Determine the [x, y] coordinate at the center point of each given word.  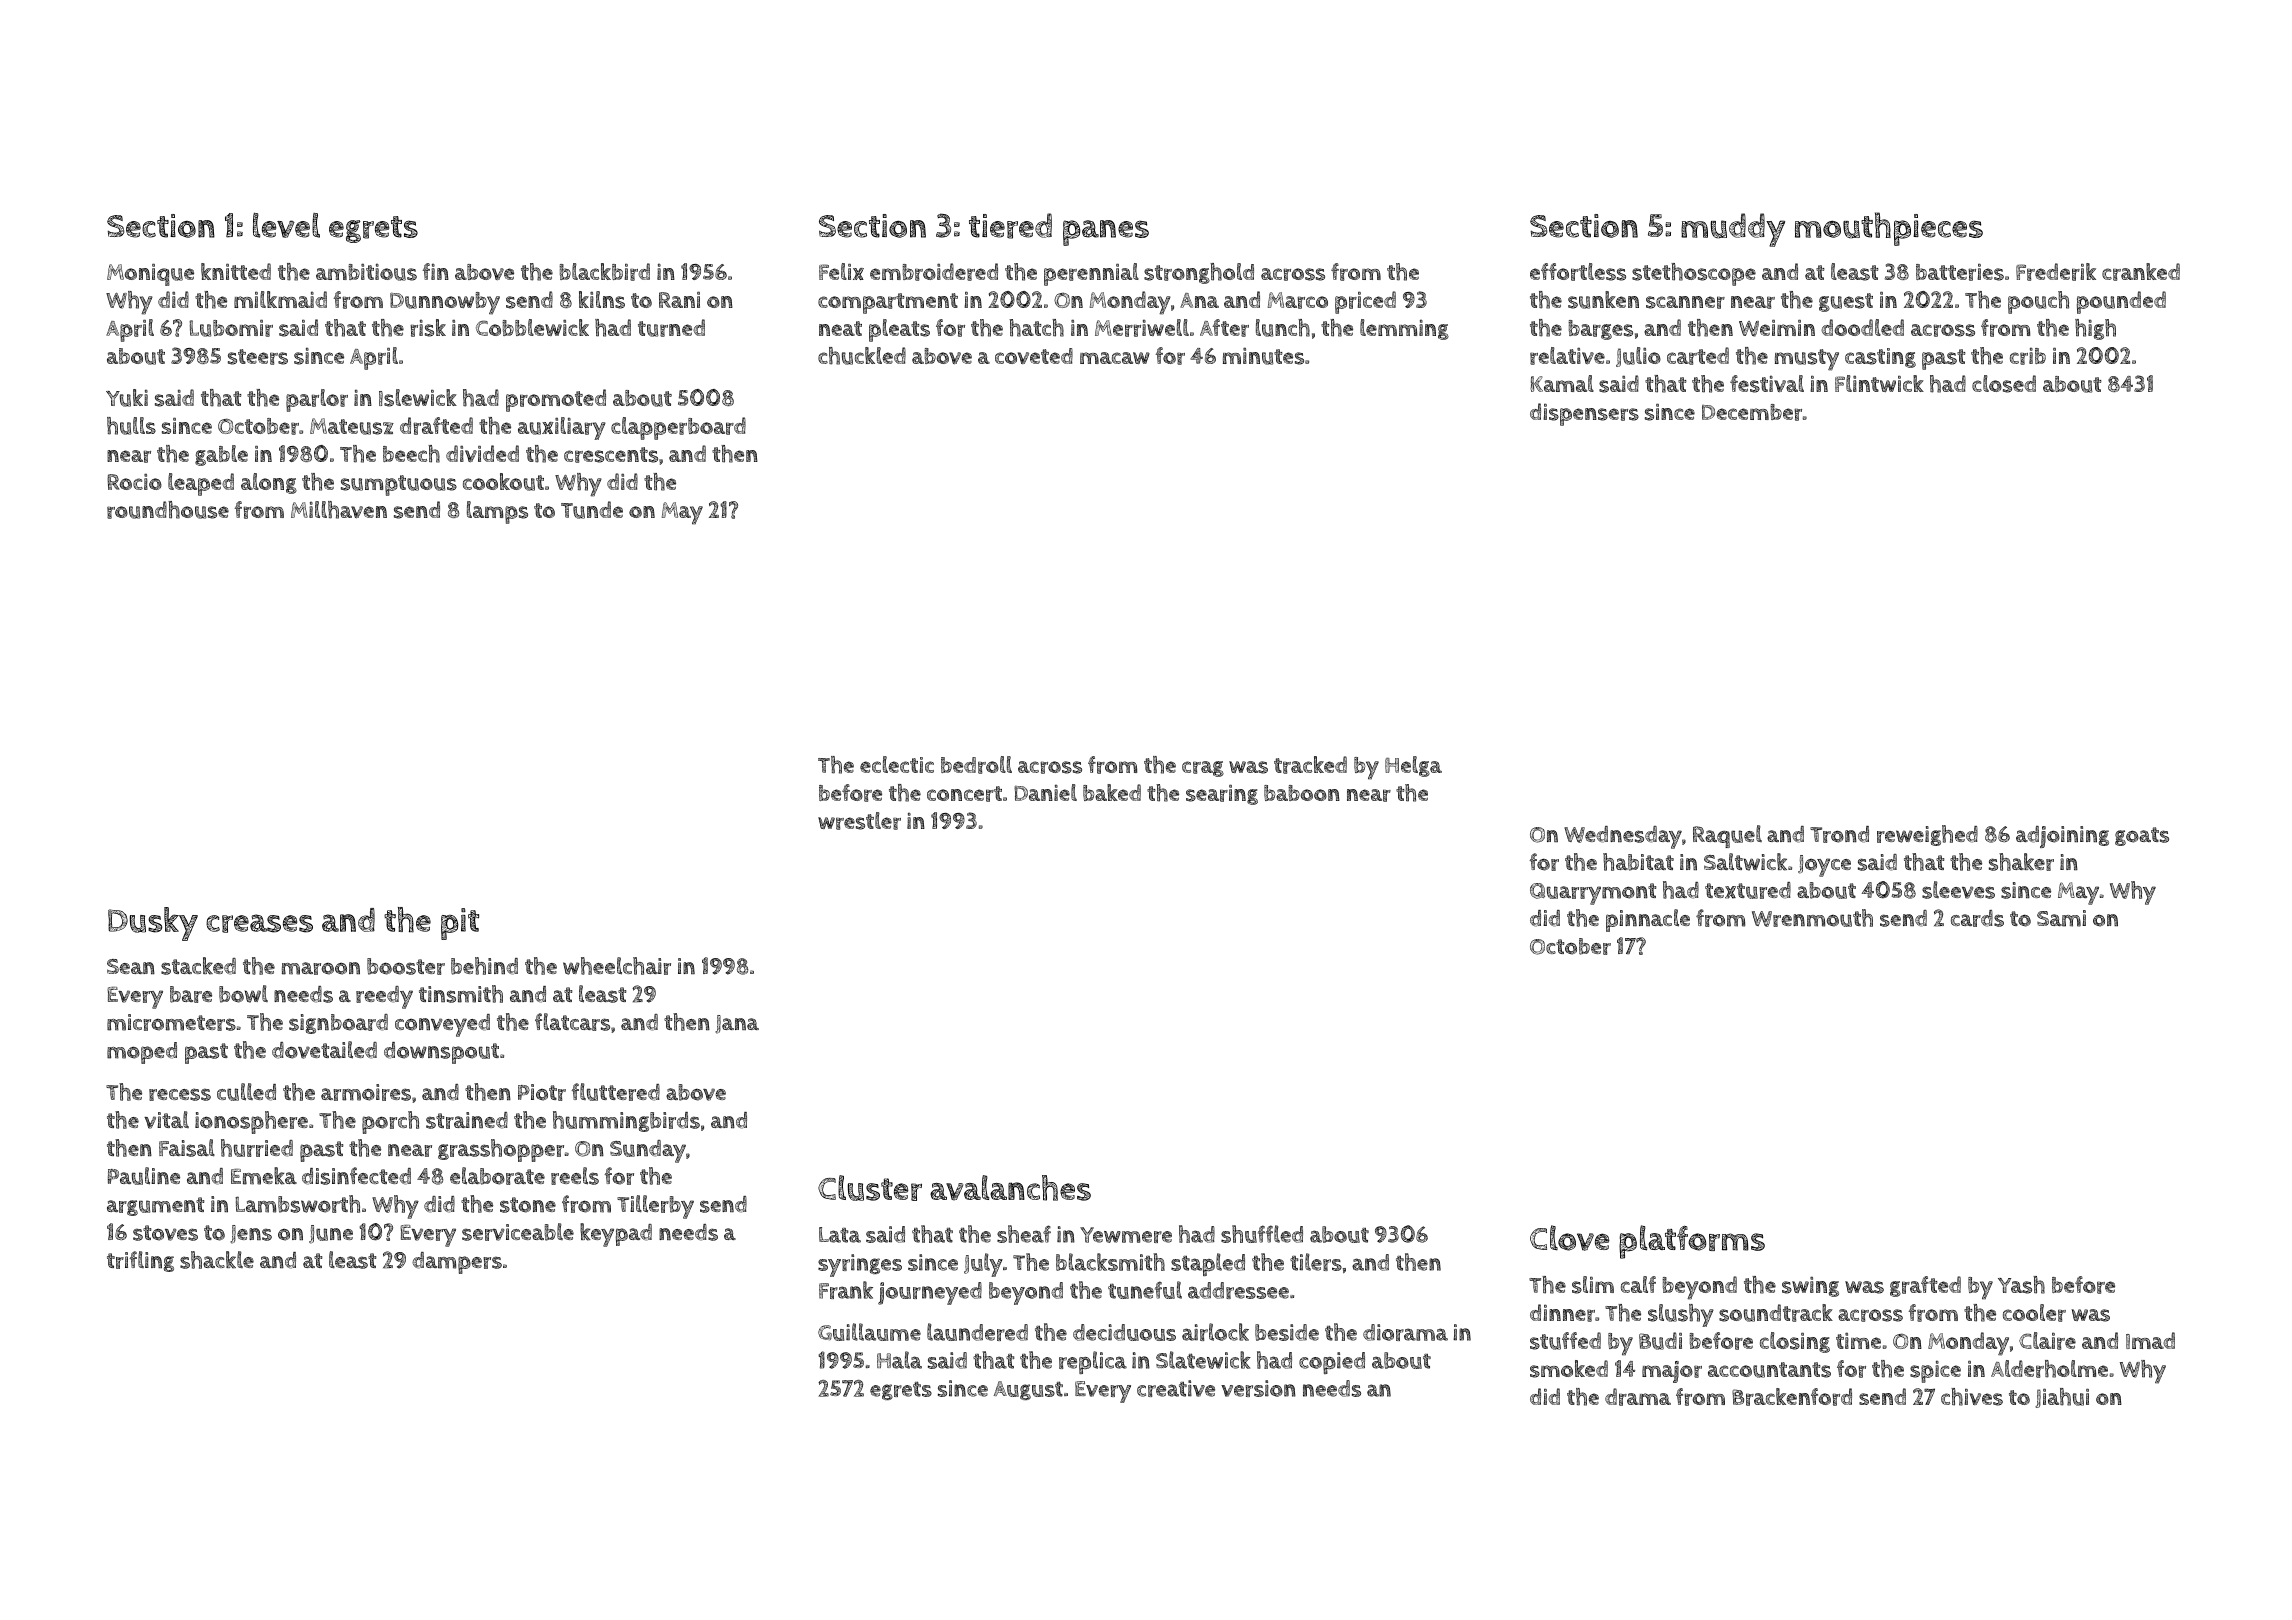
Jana [737, 1024]
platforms [1692, 1242]
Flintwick [1879, 383]
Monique [150, 274]
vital [166, 1120]
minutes [1263, 356]
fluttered [616, 1092]
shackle [217, 1260]
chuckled [862, 356]
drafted [436, 426]
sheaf [1024, 1234]
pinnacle [1648, 920]
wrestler [859, 821]
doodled [1862, 327]
